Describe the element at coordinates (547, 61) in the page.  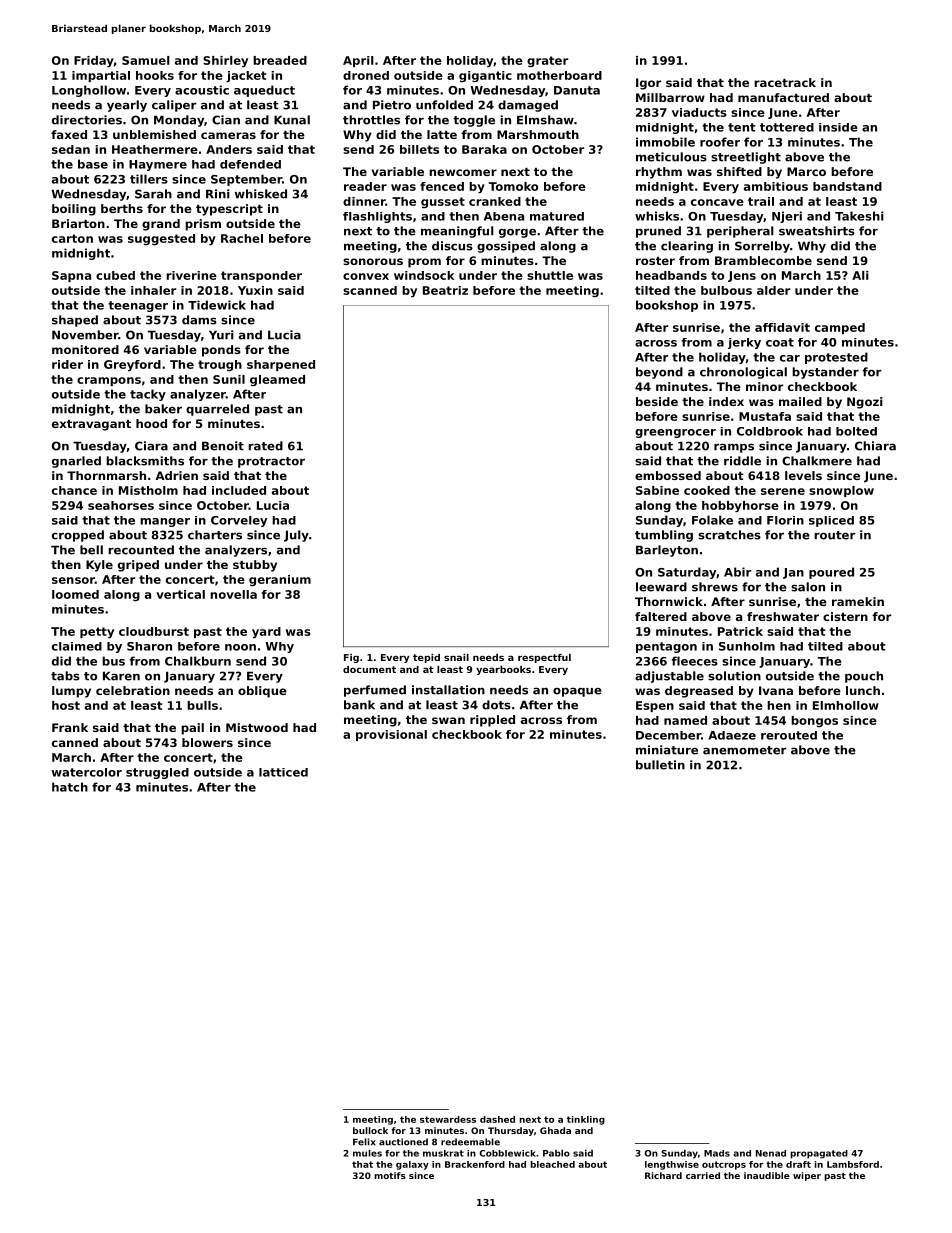
I see `grater` at that location.
